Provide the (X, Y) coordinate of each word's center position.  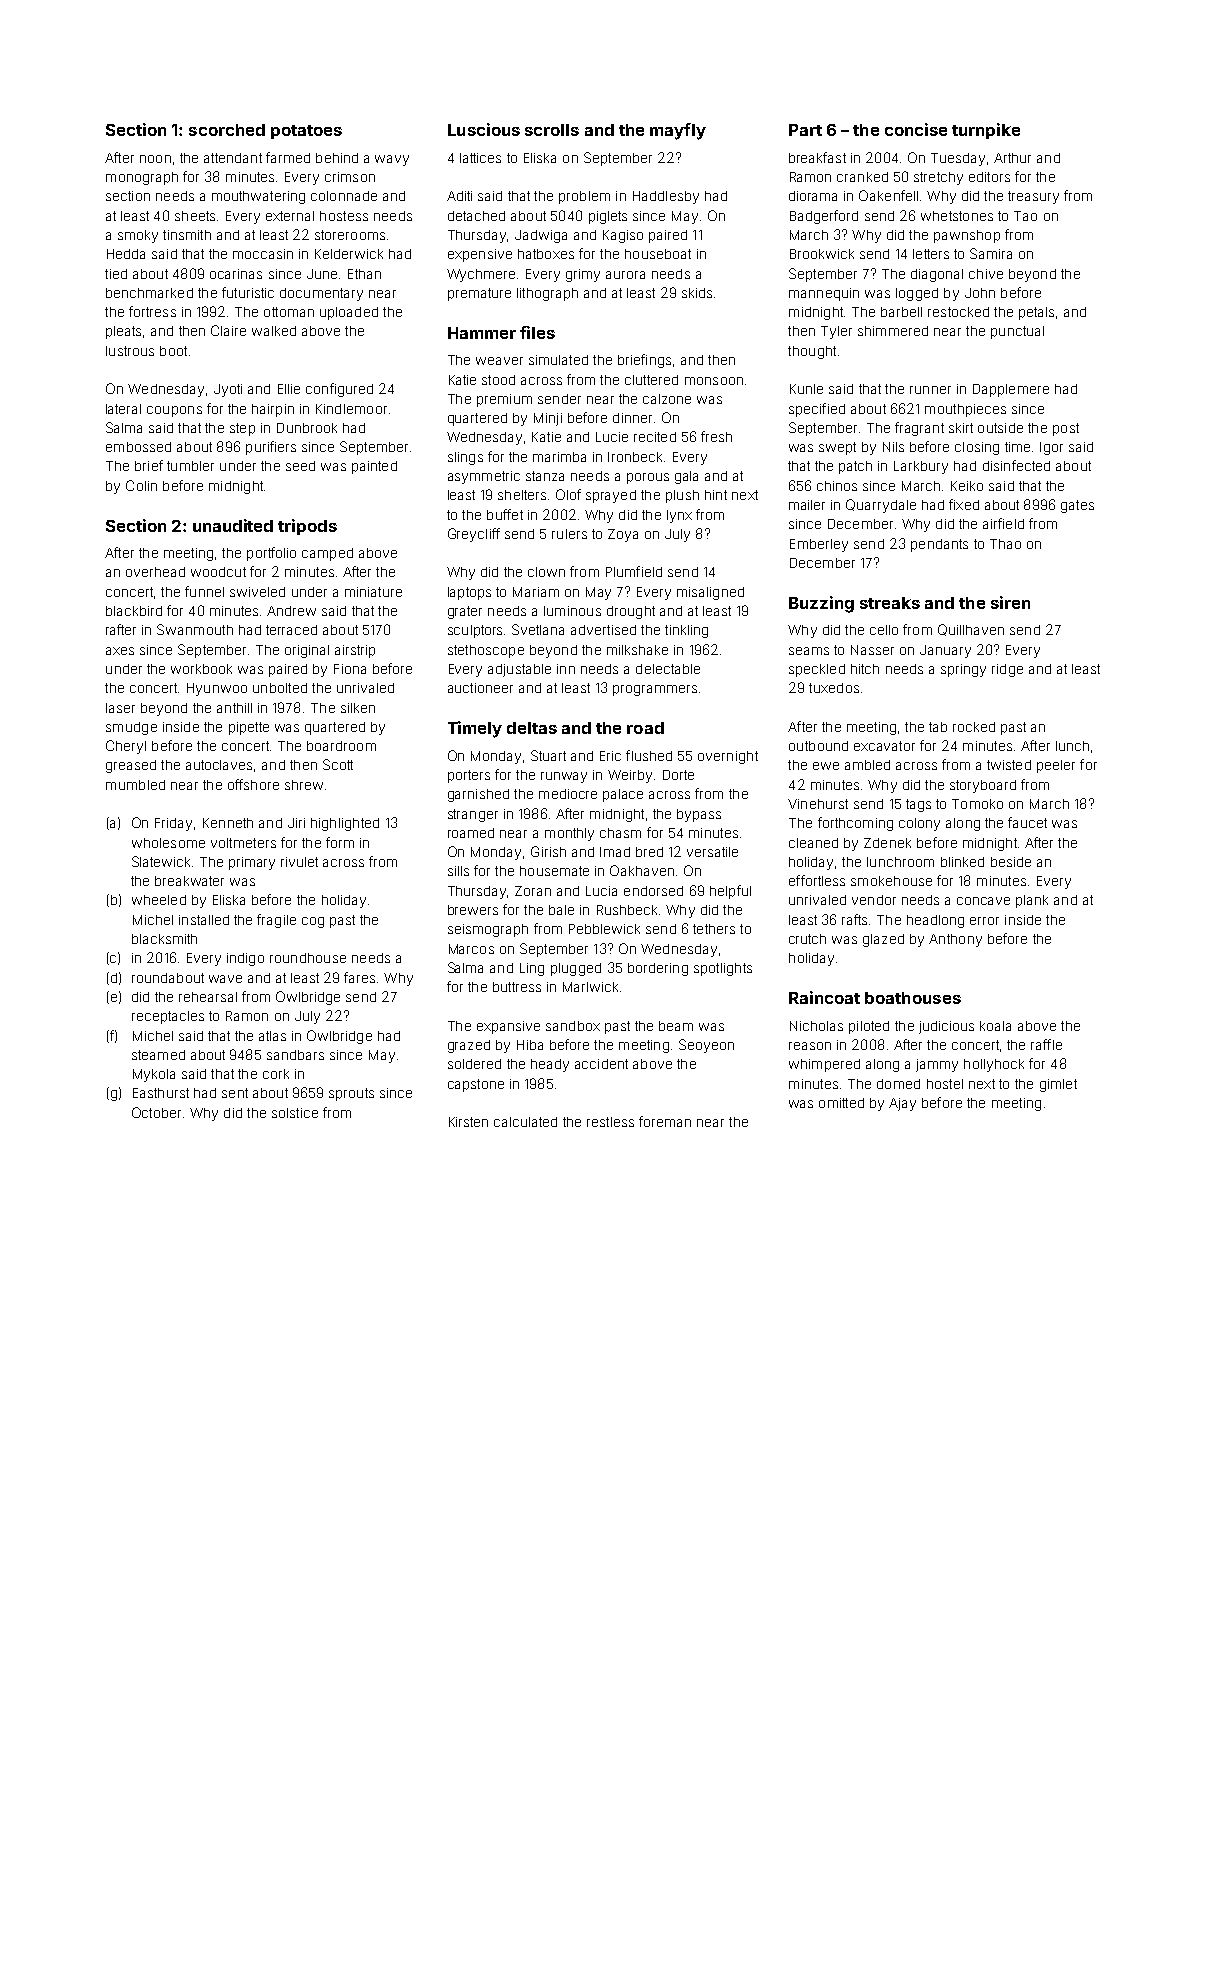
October (156, 1112)
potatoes (306, 132)
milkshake (637, 650)
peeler (1056, 766)
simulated (558, 360)
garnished (478, 795)
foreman (665, 1121)
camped (327, 554)
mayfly (678, 131)
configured (339, 390)
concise (916, 129)
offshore (253, 784)
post (1066, 429)
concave (983, 901)
